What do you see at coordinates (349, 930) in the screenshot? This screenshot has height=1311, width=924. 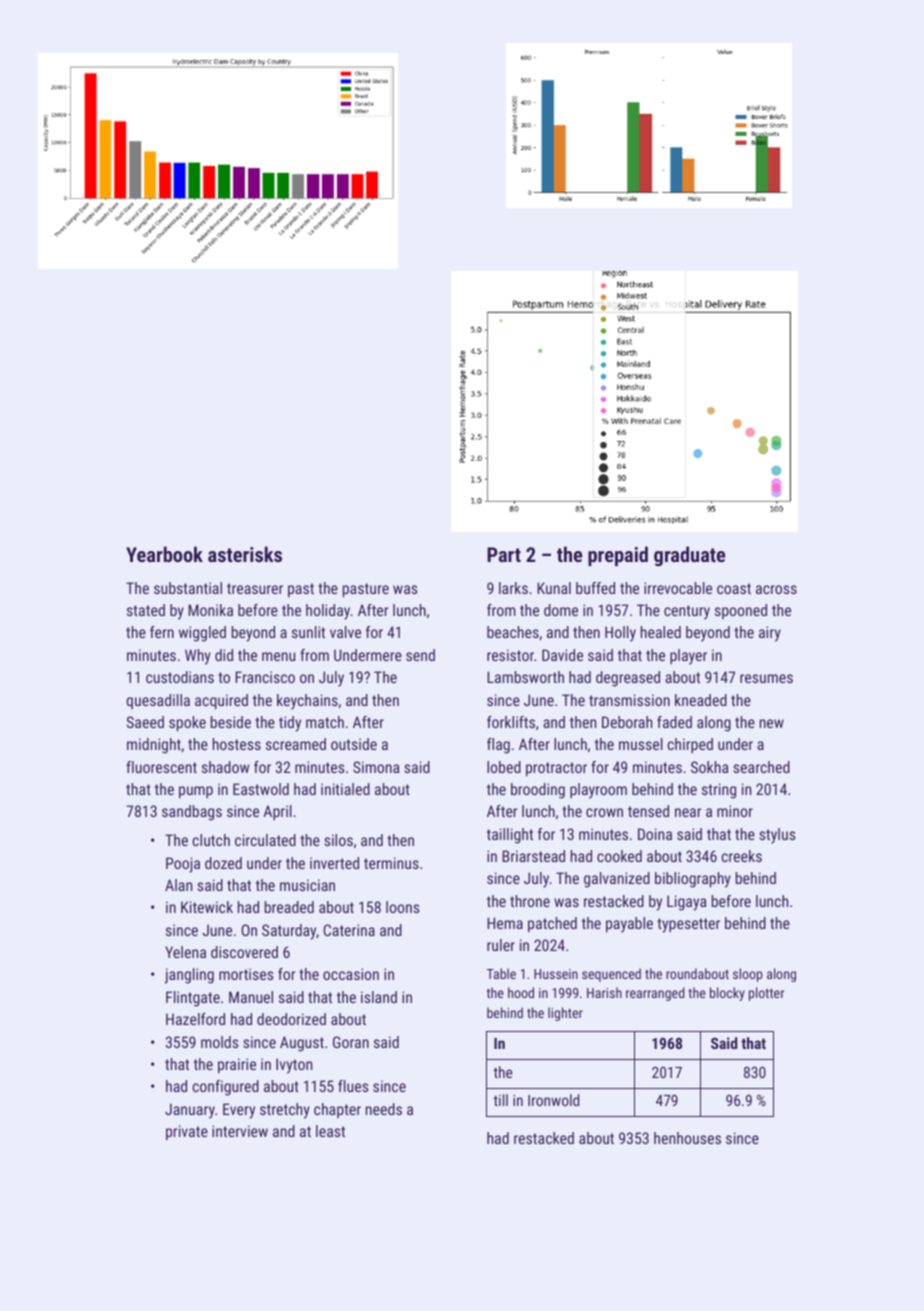 I see `Caterina` at bounding box center [349, 930].
